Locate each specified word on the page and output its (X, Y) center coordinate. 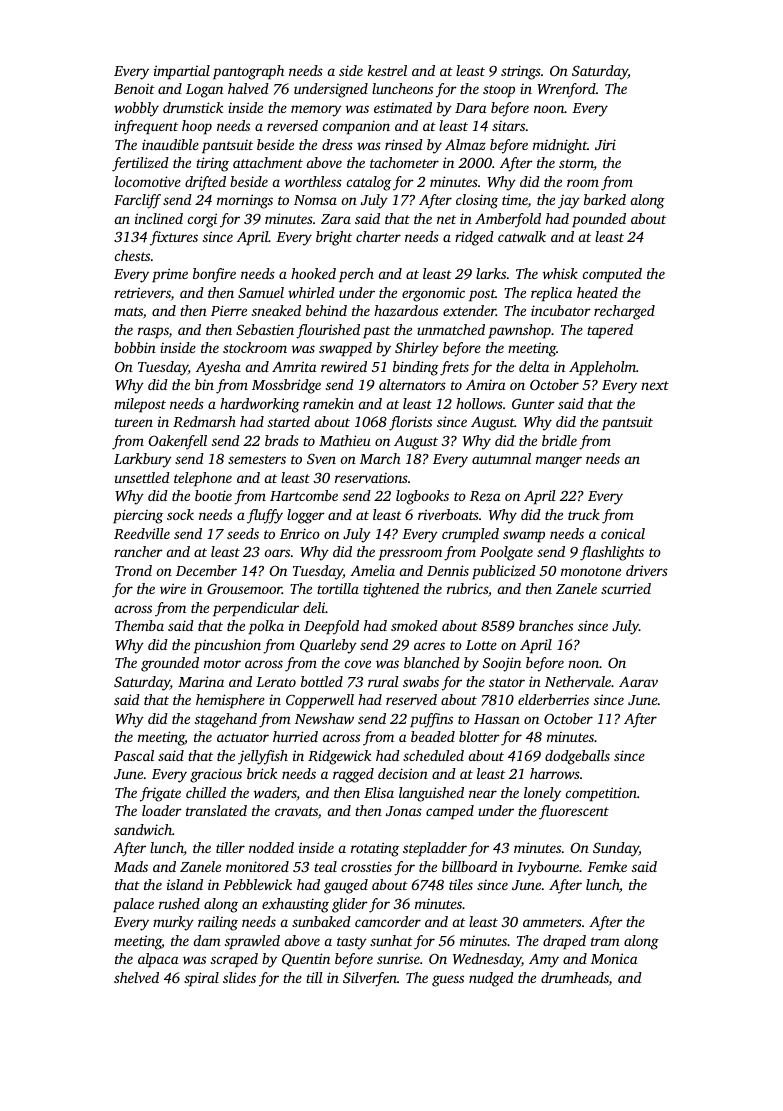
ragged (353, 775)
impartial (182, 72)
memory (316, 111)
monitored (257, 866)
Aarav (638, 682)
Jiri (605, 144)
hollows (479, 403)
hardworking (260, 405)
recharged (624, 312)
